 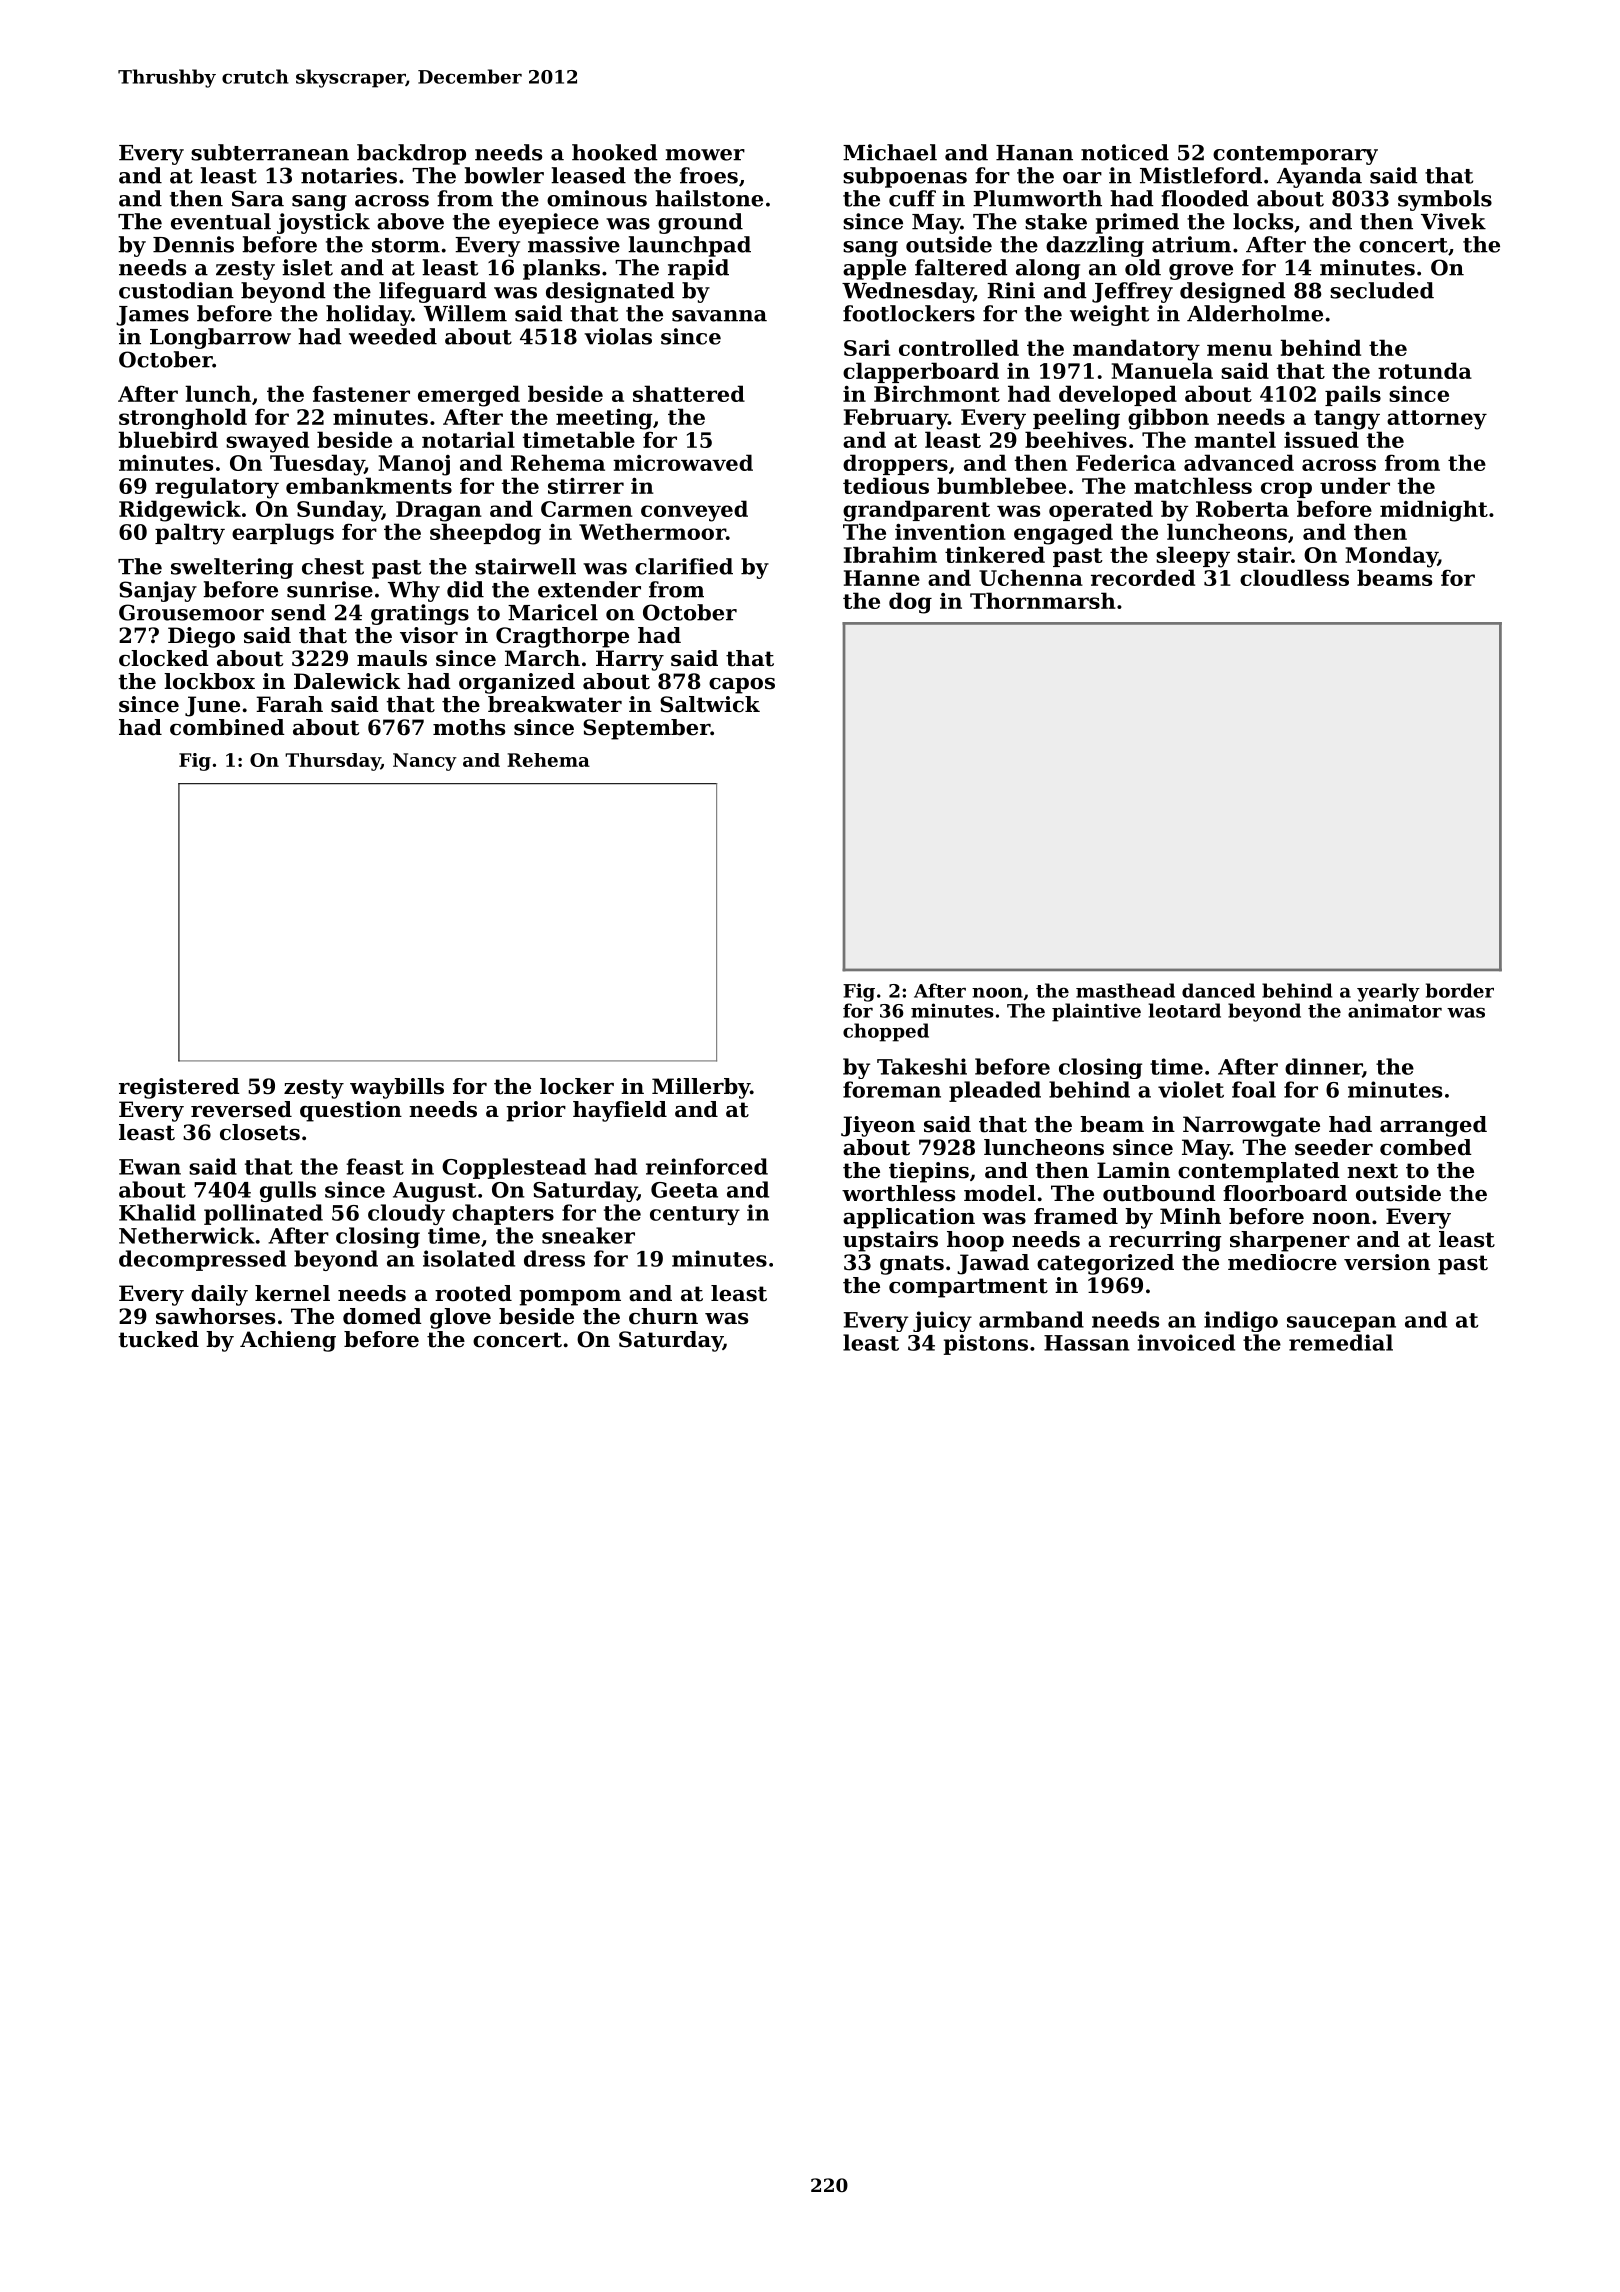 I want to click on Hanne, so click(x=882, y=578).
